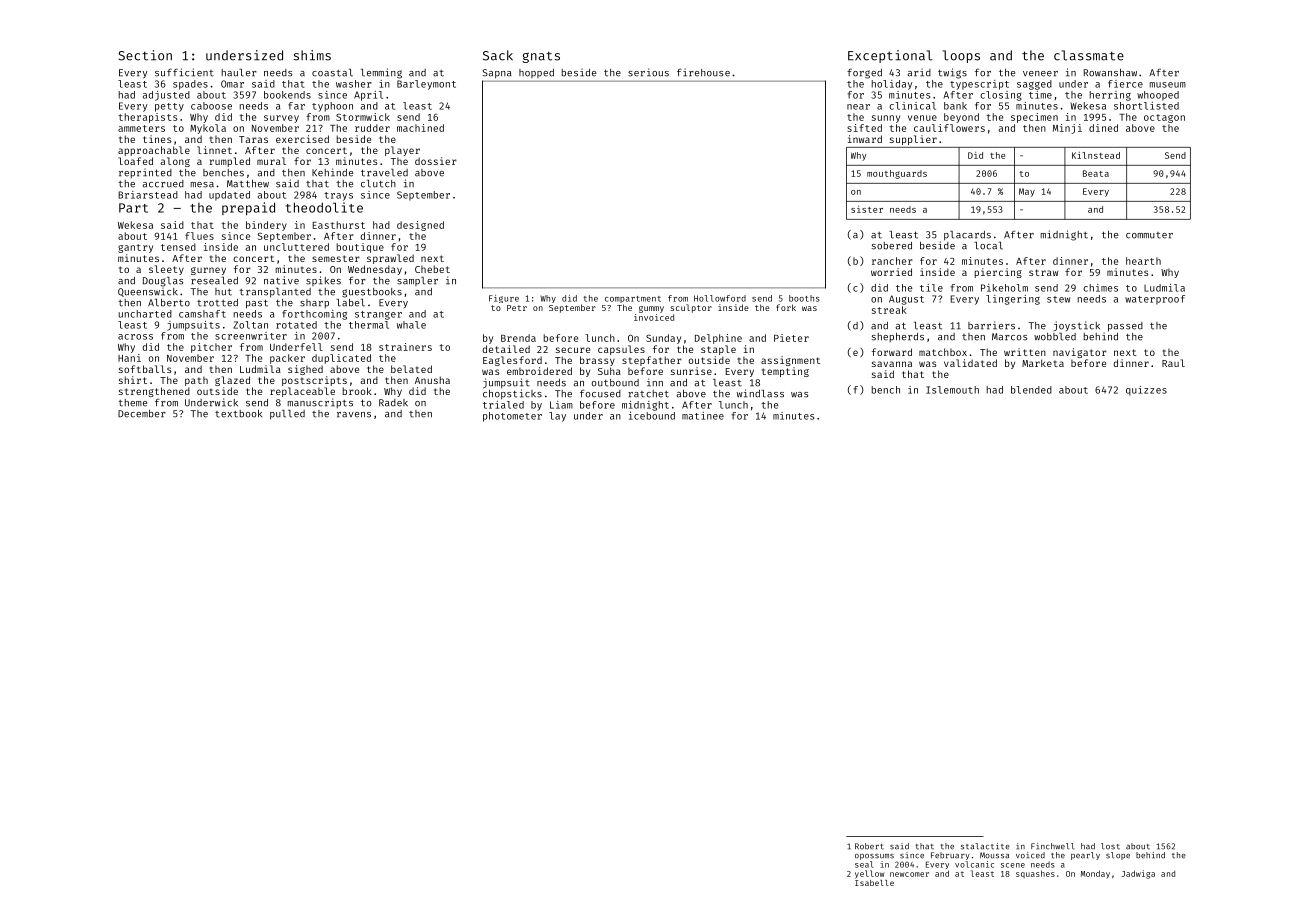  Describe the element at coordinates (1089, 55) in the document. I see `classmate` at that location.
